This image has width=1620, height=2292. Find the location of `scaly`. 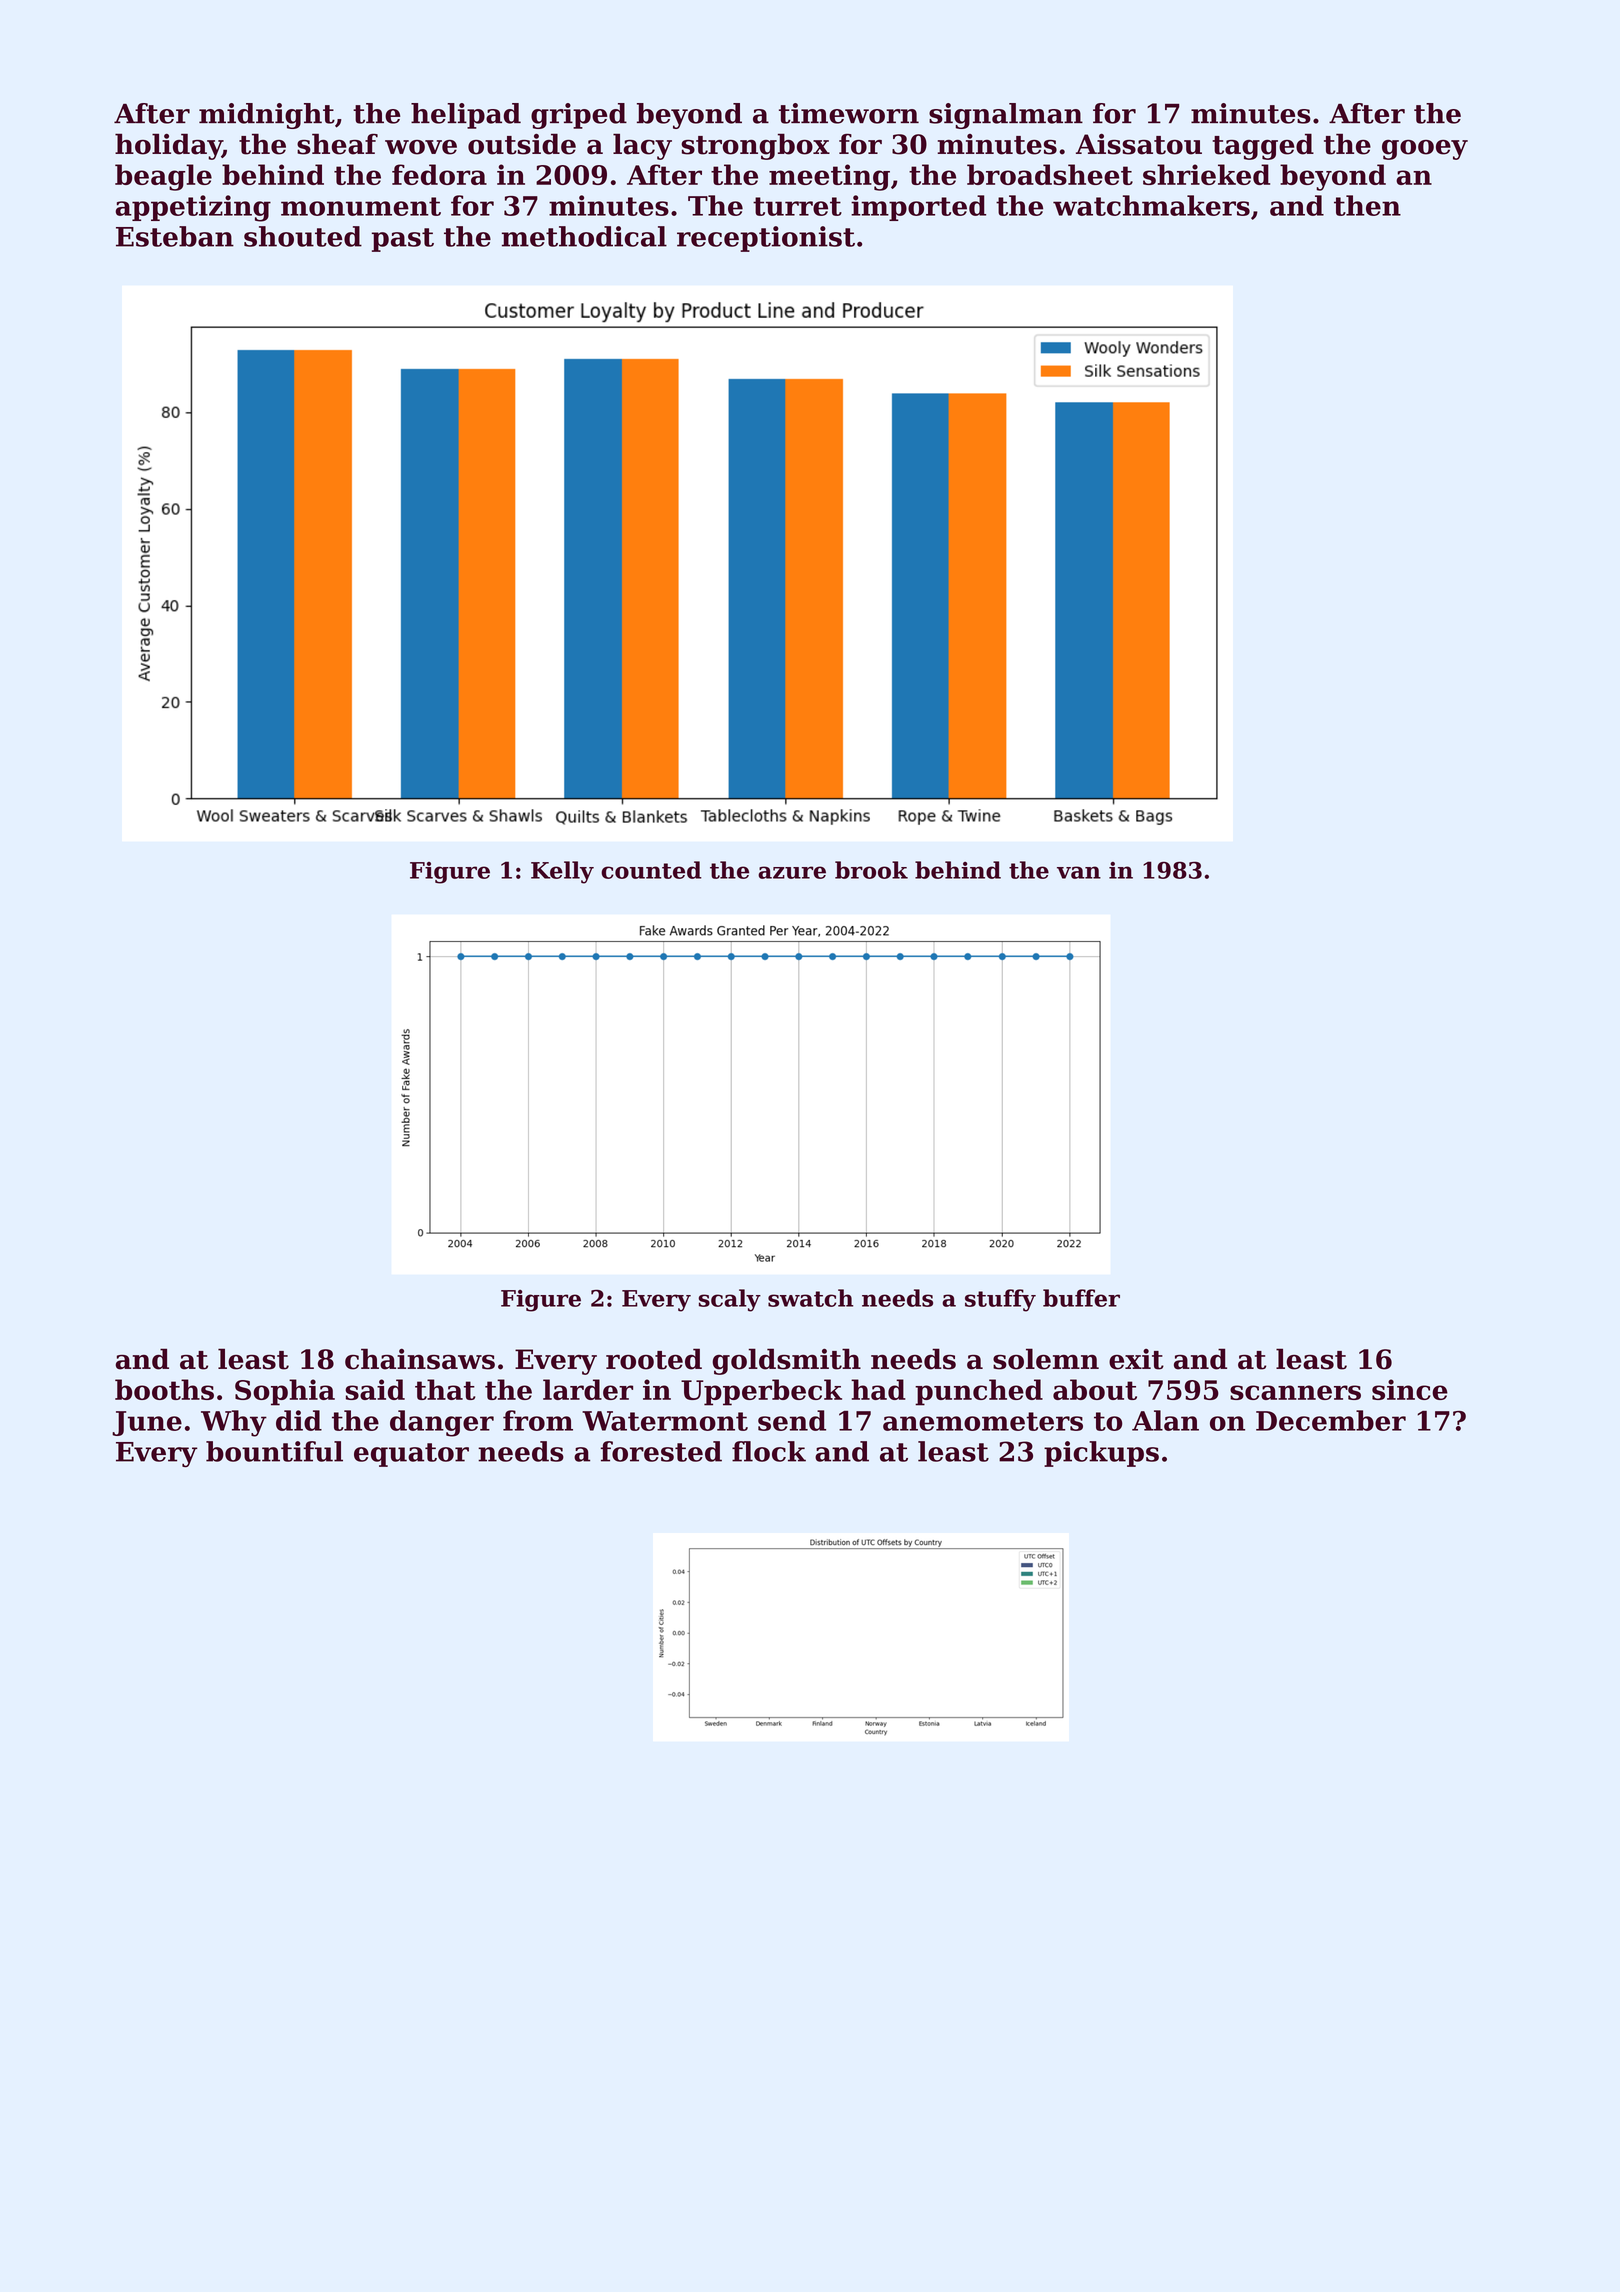

scaly is located at coordinates (729, 1300).
